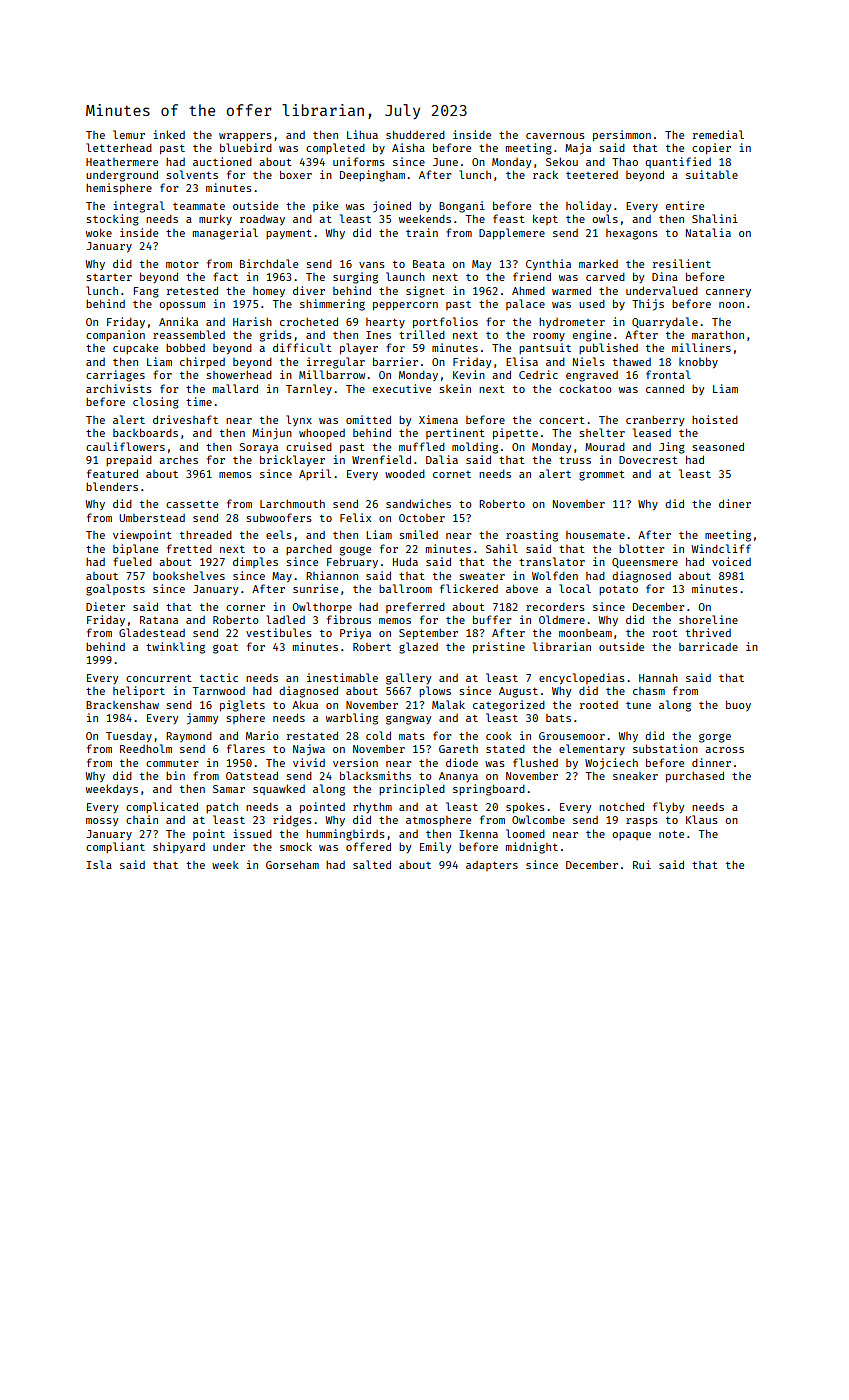  What do you see at coordinates (372, 176) in the image?
I see `Deepingham` at bounding box center [372, 176].
